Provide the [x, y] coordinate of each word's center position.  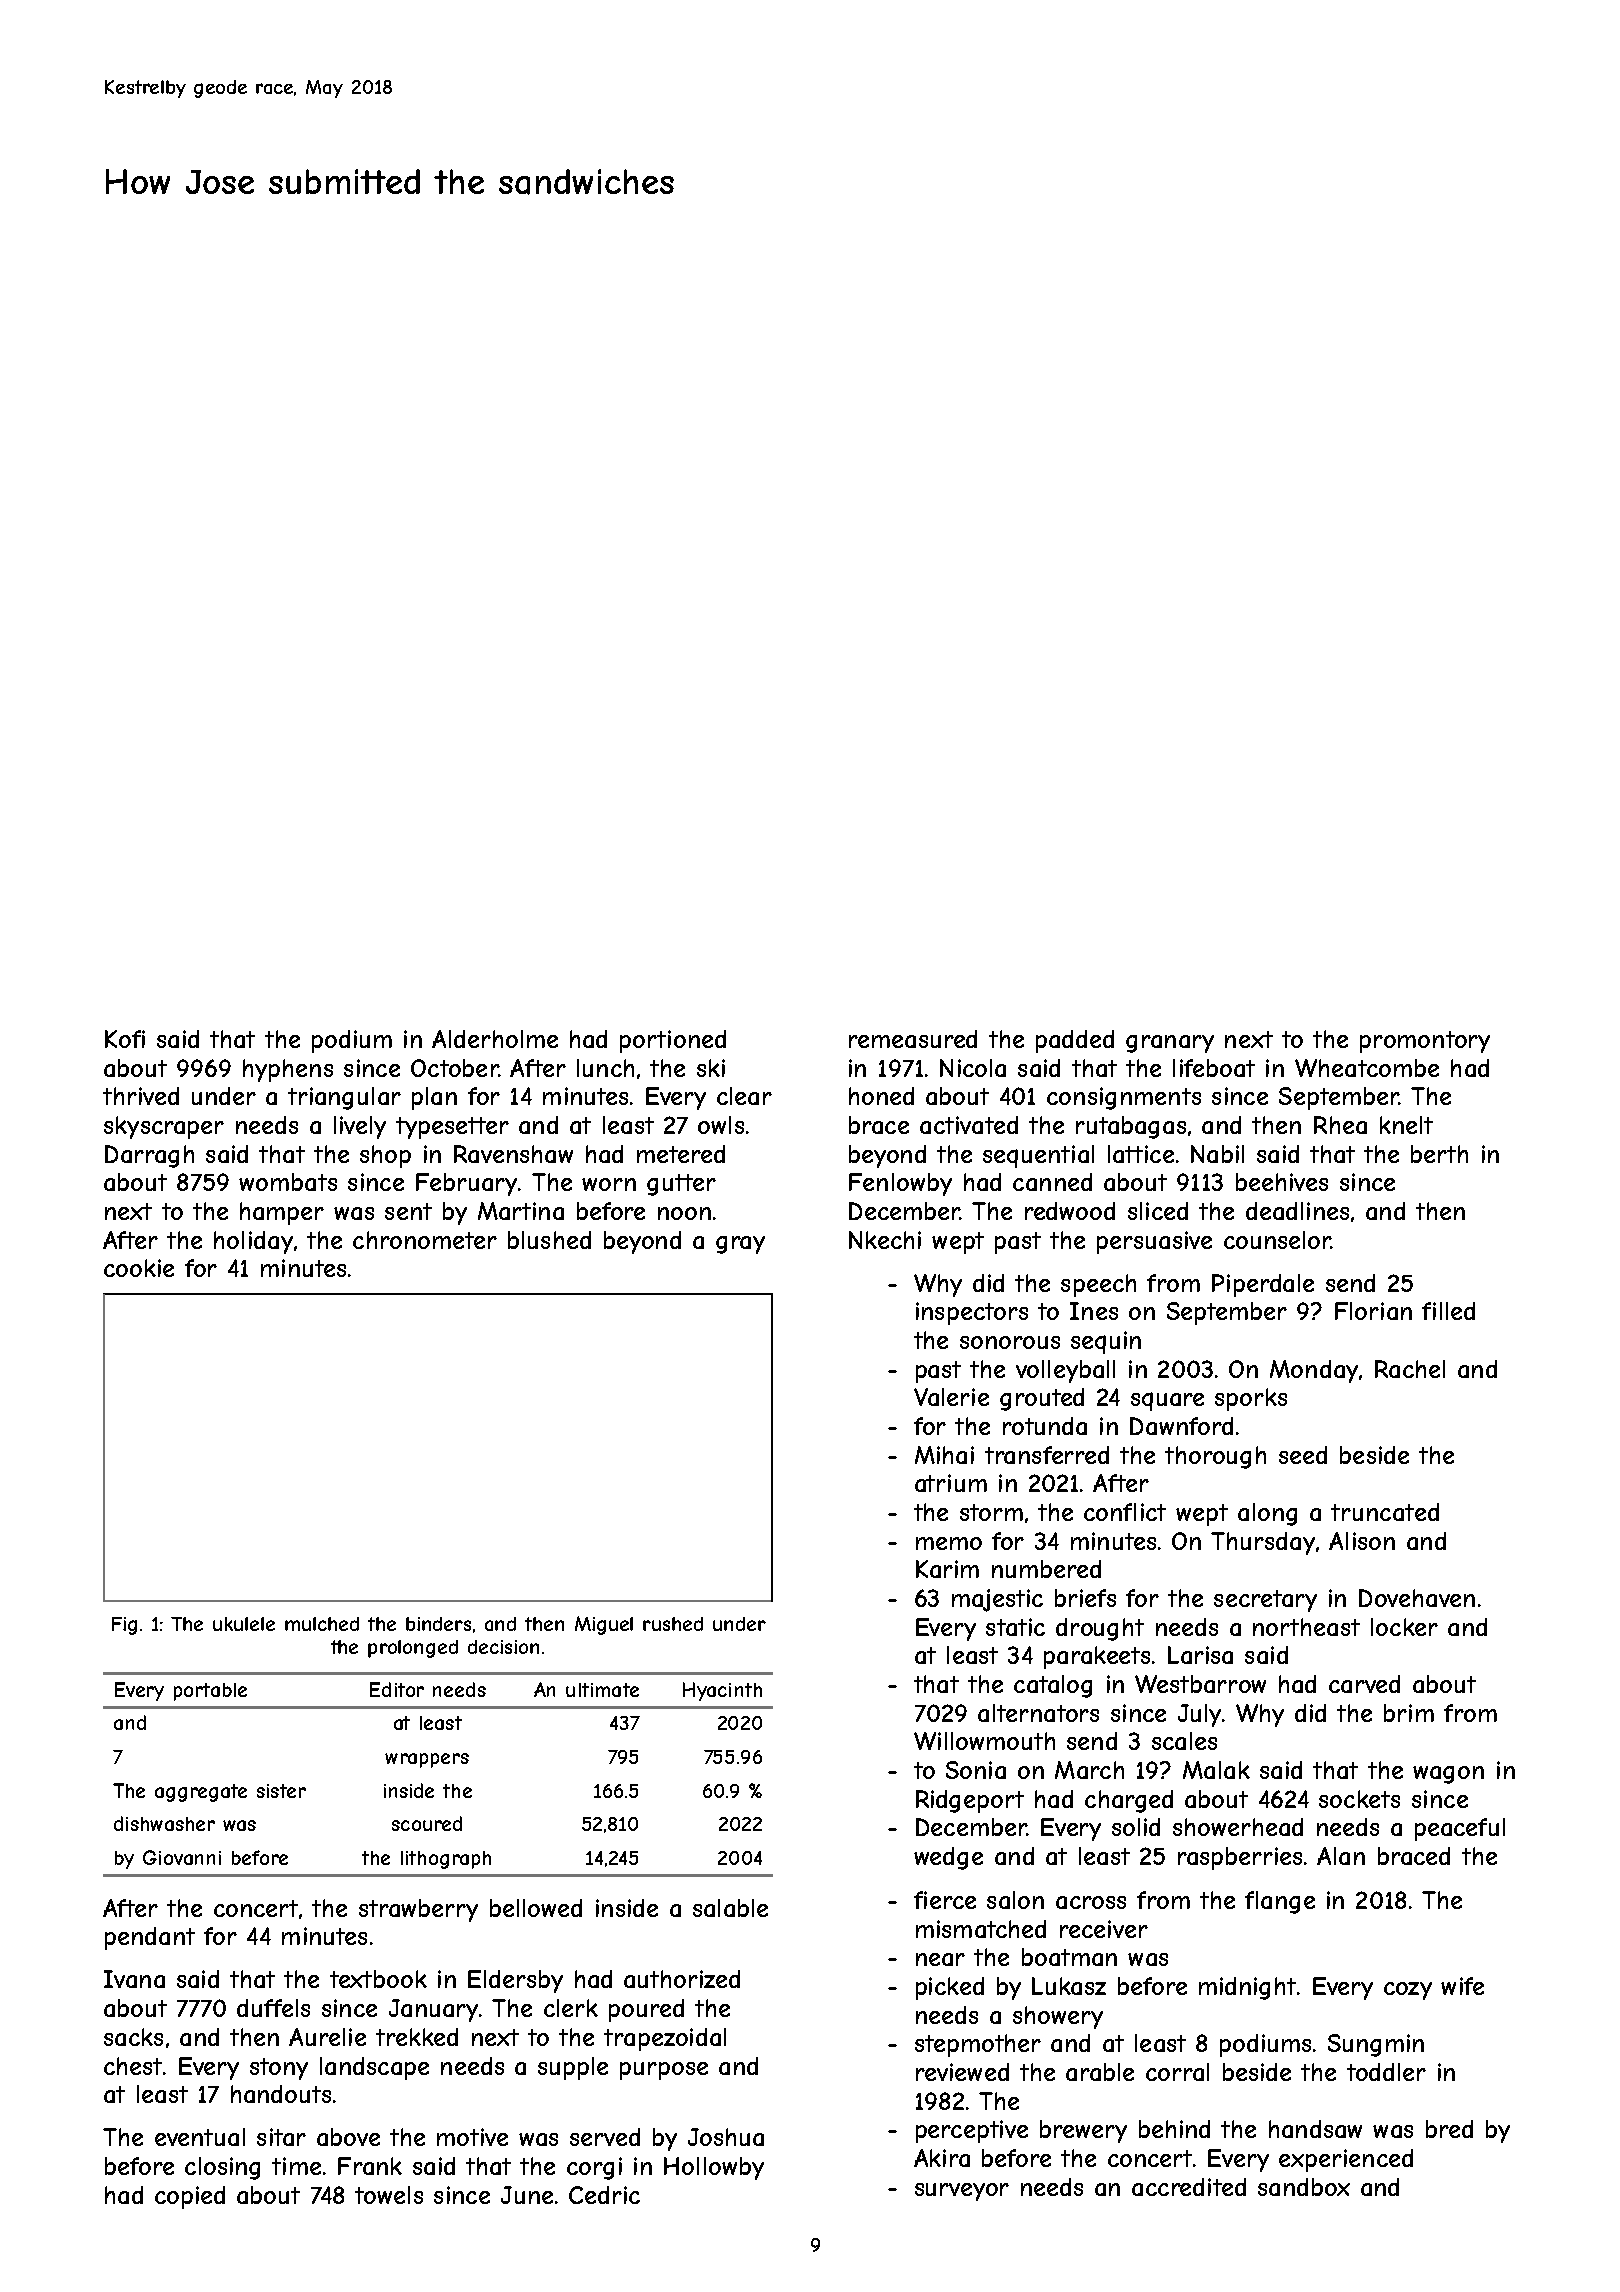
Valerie [951, 1397]
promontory [1425, 1042]
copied [190, 2197]
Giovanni [182, 1857]
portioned [673, 1041]
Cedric [604, 2195]
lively [360, 1127]
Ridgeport [970, 1801]
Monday [1314, 1371]
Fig [124, 1626]
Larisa [1200, 1655]
